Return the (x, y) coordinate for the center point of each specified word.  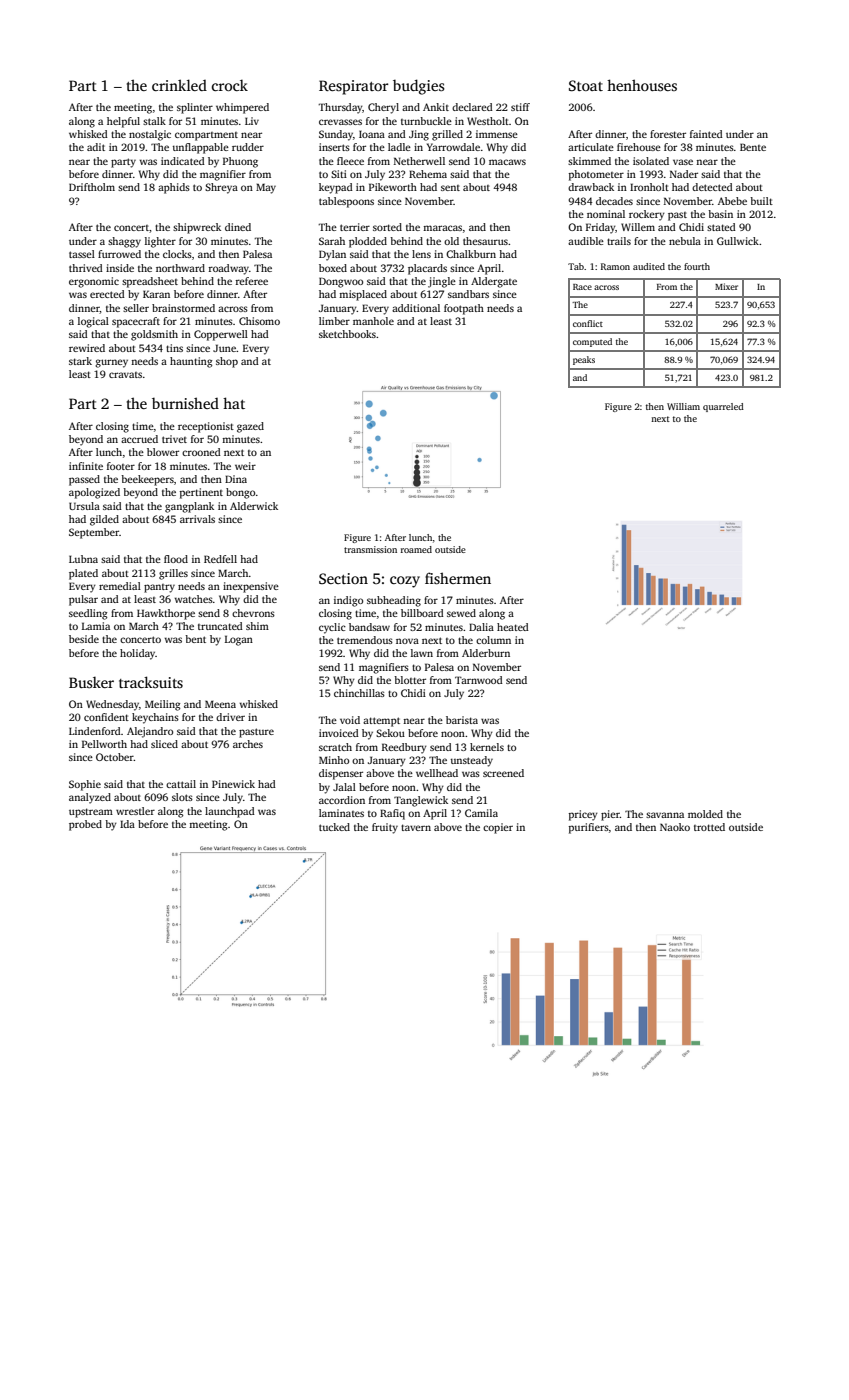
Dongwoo (341, 282)
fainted (706, 134)
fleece (350, 161)
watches (194, 599)
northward (180, 268)
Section (343, 578)
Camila (481, 813)
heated (513, 627)
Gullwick (738, 241)
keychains (155, 718)
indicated (183, 161)
